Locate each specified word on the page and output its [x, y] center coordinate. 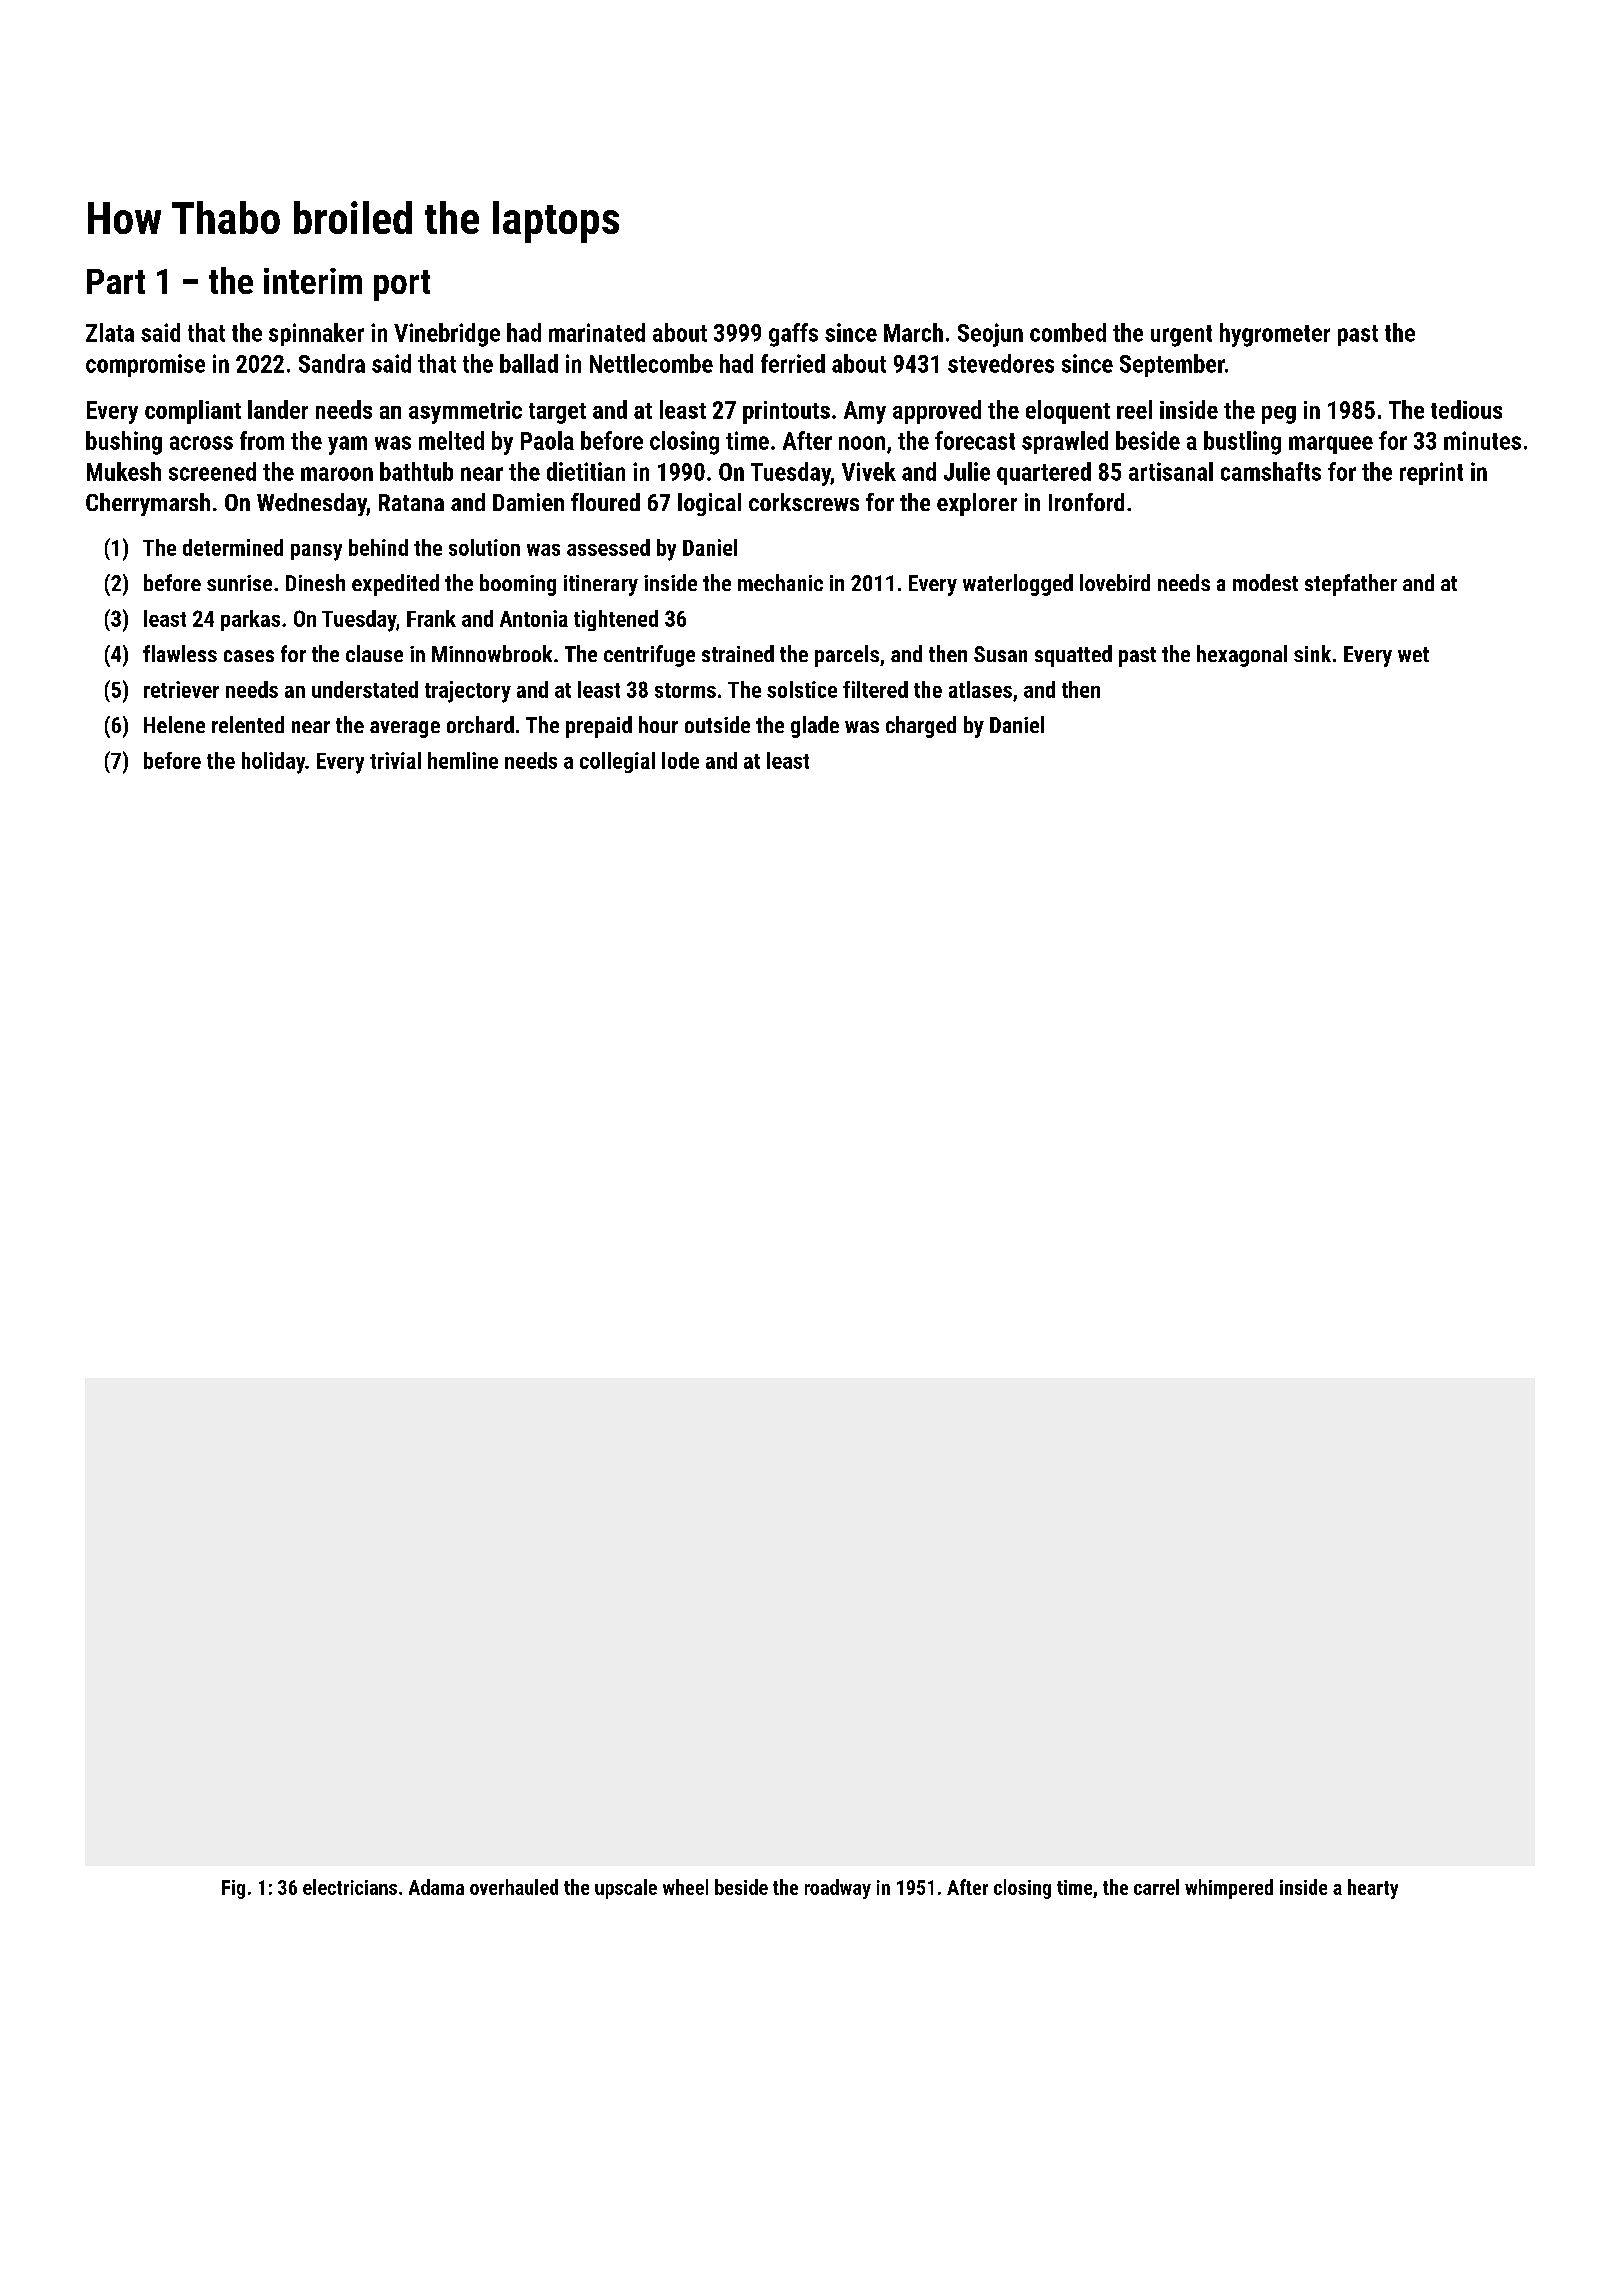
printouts [786, 412]
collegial [617, 762]
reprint [1431, 473]
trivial [395, 760]
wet [1413, 654]
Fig [233, 1889]
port [402, 285]
